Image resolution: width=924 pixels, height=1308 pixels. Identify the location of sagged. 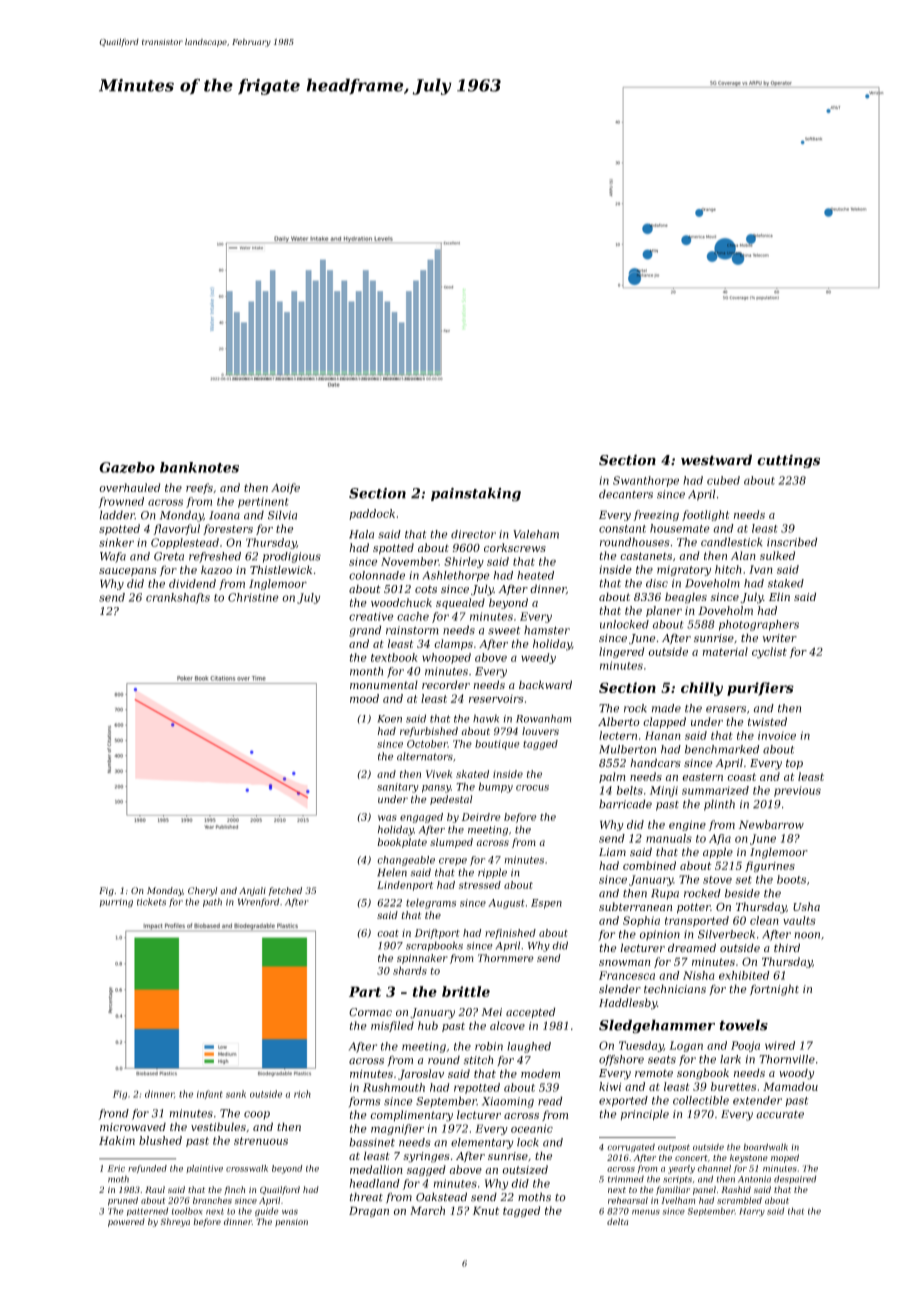
(426, 1170).
